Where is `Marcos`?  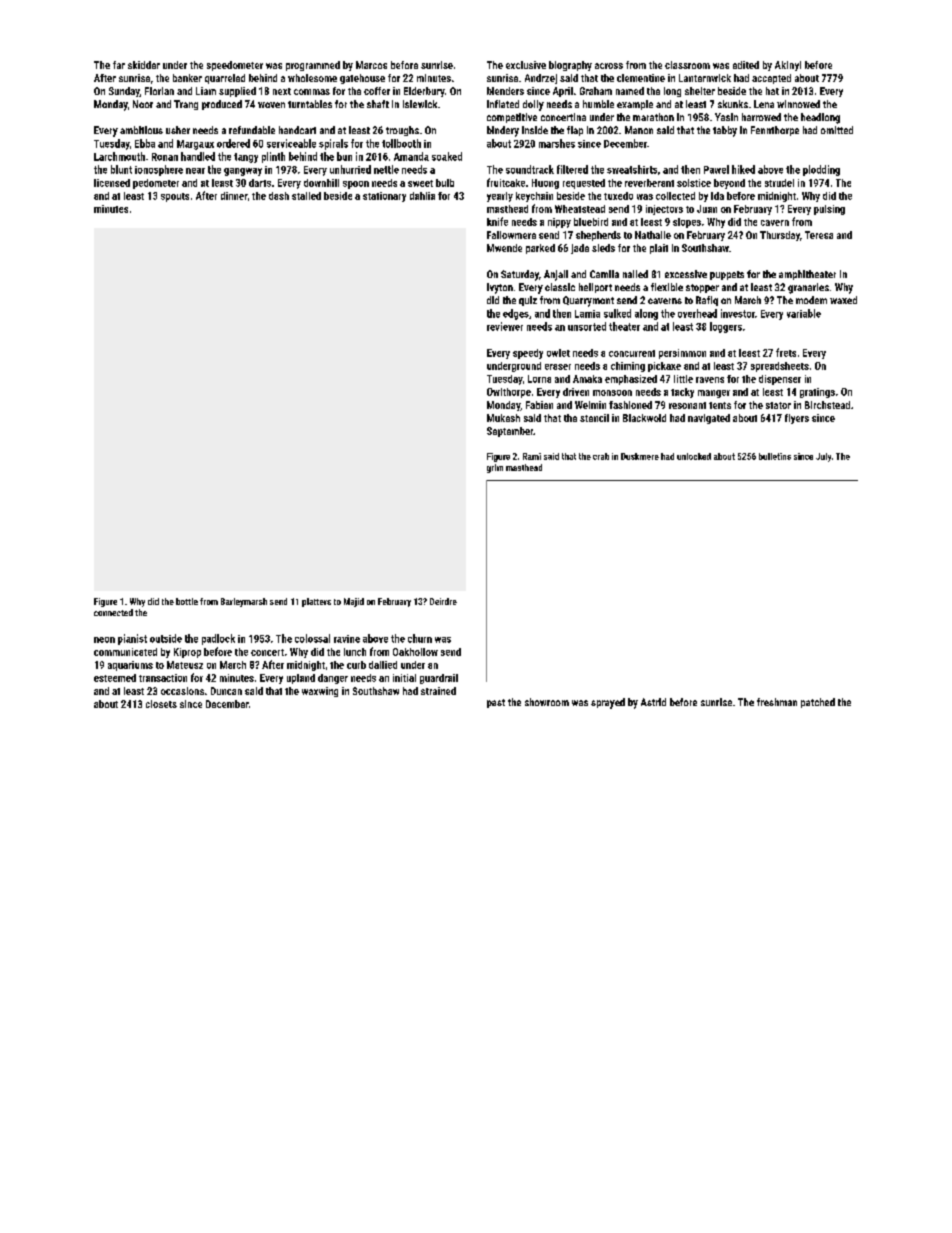 Marcos is located at coordinates (371, 65).
